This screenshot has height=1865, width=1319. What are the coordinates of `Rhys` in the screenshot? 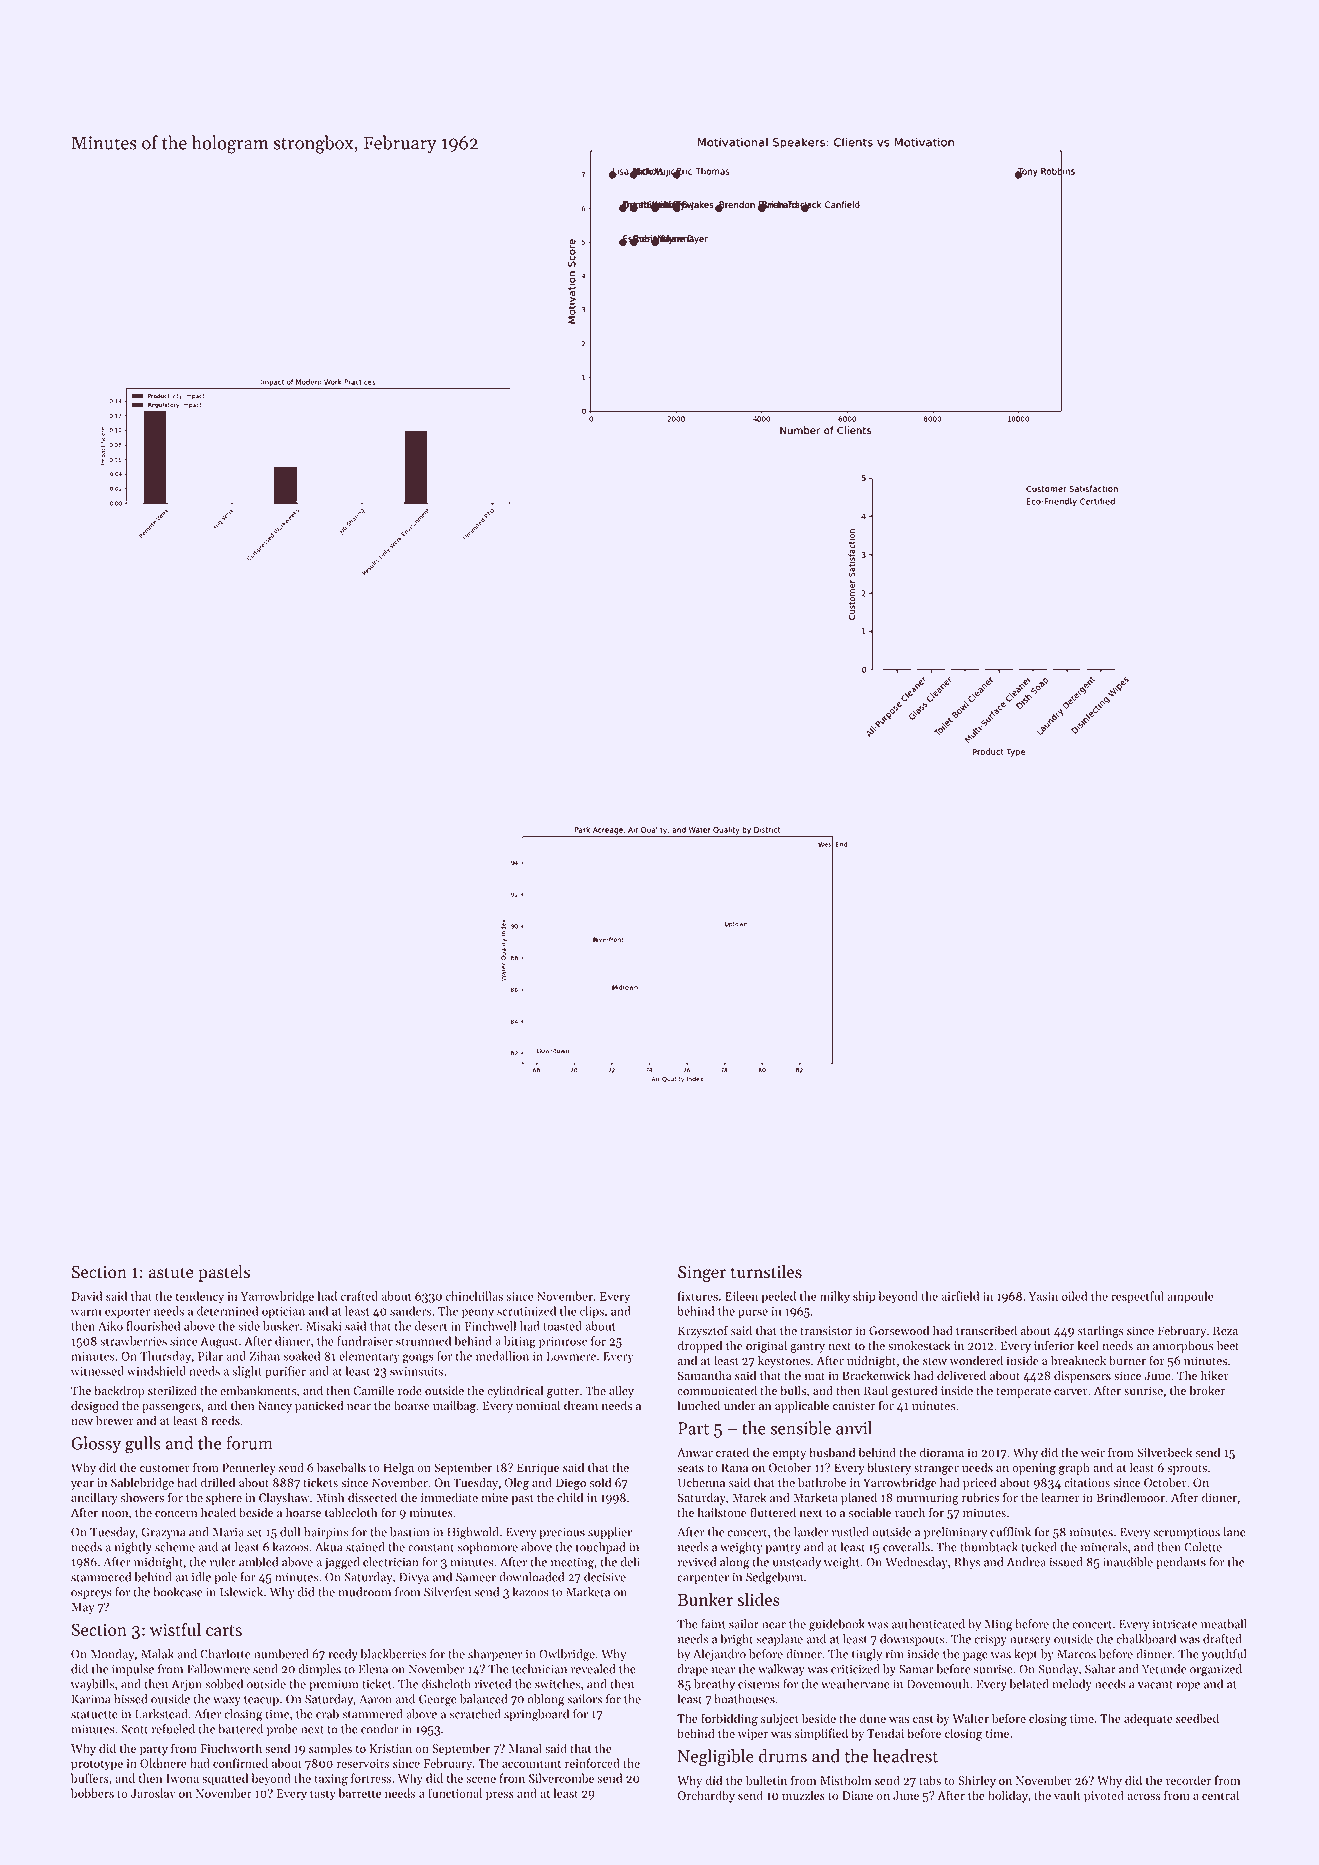 It's located at (967, 1563).
